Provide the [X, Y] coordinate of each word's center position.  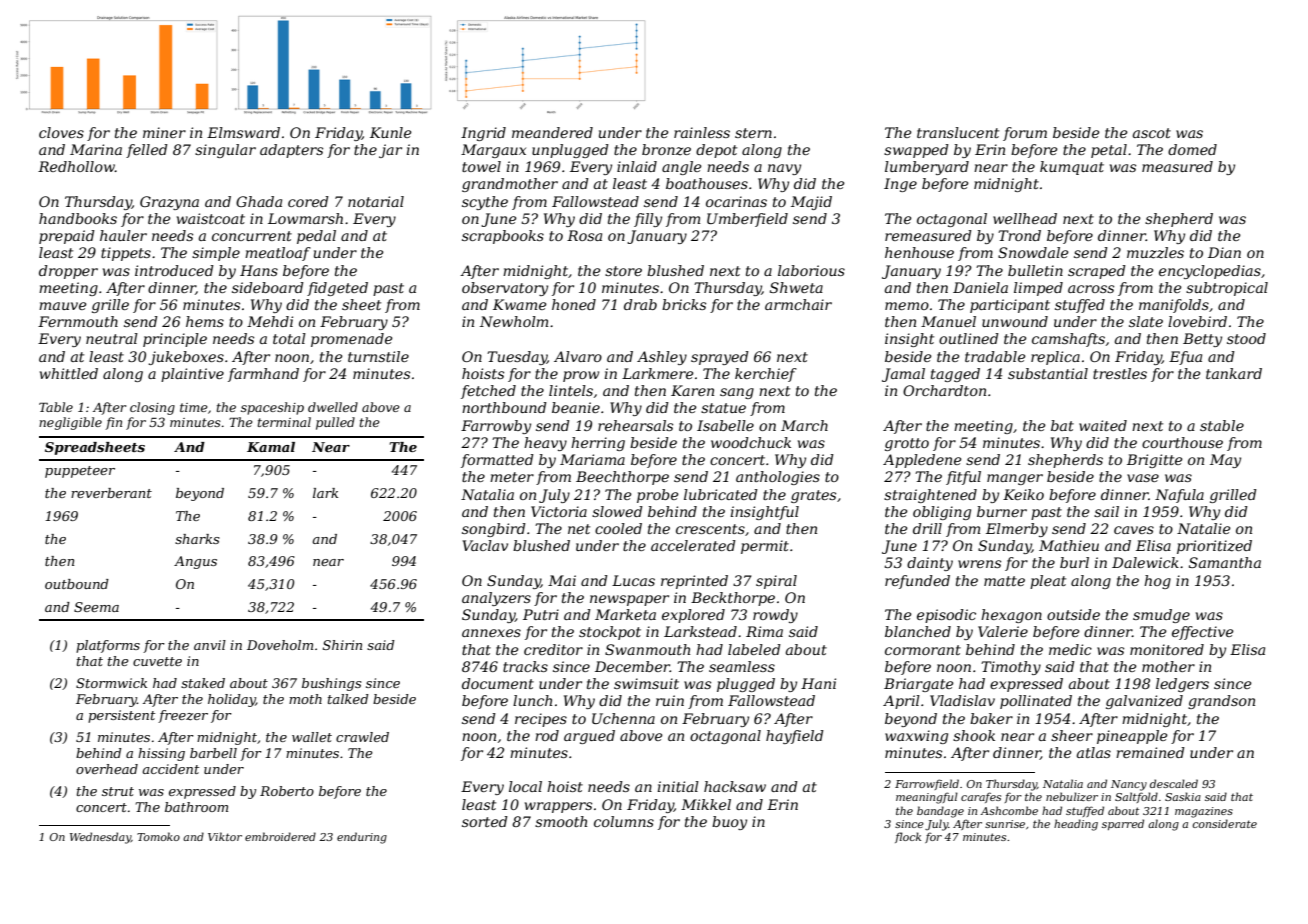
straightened [930, 496]
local [525, 786]
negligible [70, 423]
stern [753, 133]
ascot [1152, 133]
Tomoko [158, 836]
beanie [576, 407]
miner [164, 132]
